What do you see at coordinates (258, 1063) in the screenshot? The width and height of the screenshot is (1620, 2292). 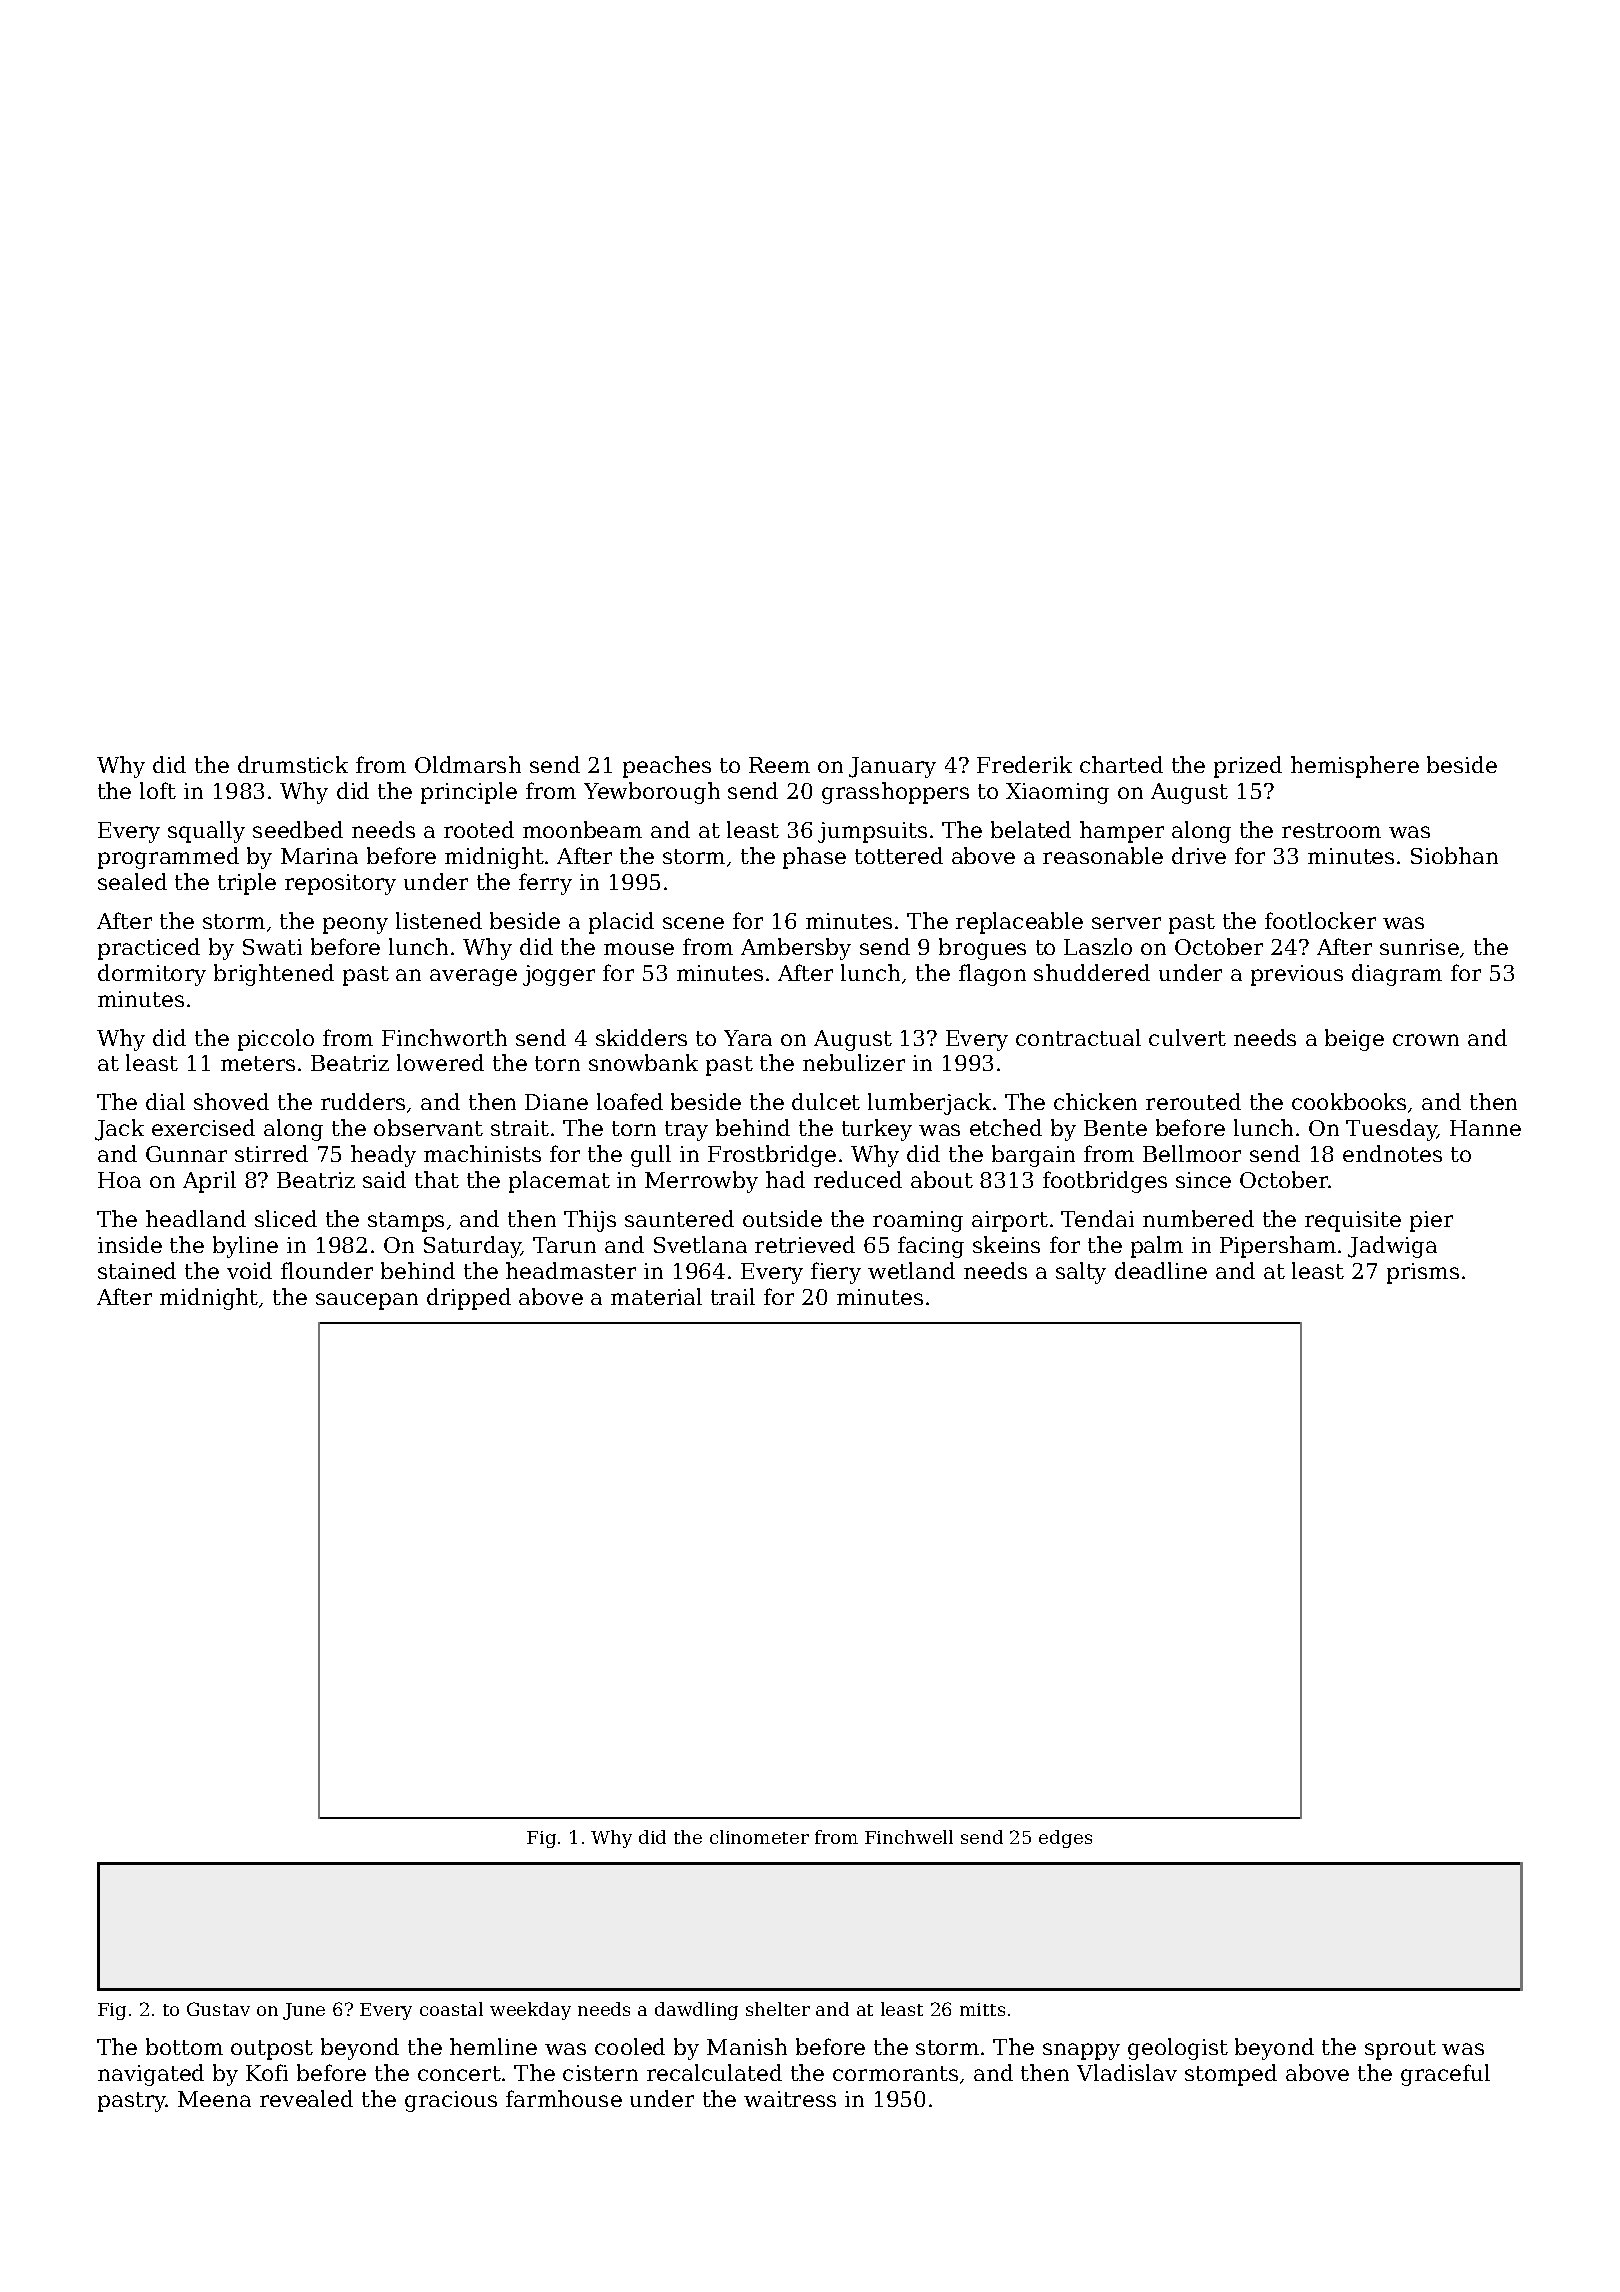 I see `meters` at bounding box center [258, 1063].
